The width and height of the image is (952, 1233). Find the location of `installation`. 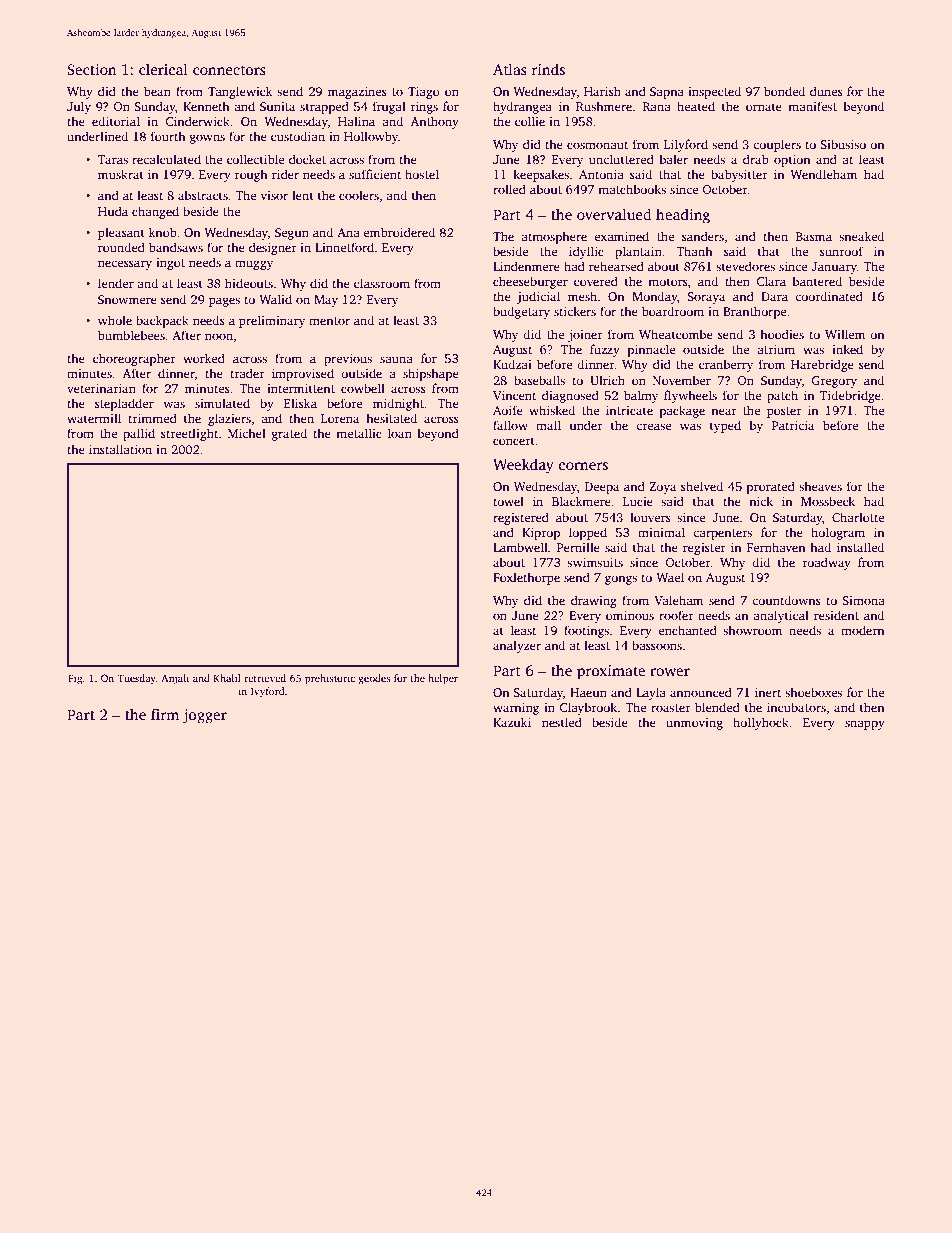

installation is located at coordinates (120, 449).
